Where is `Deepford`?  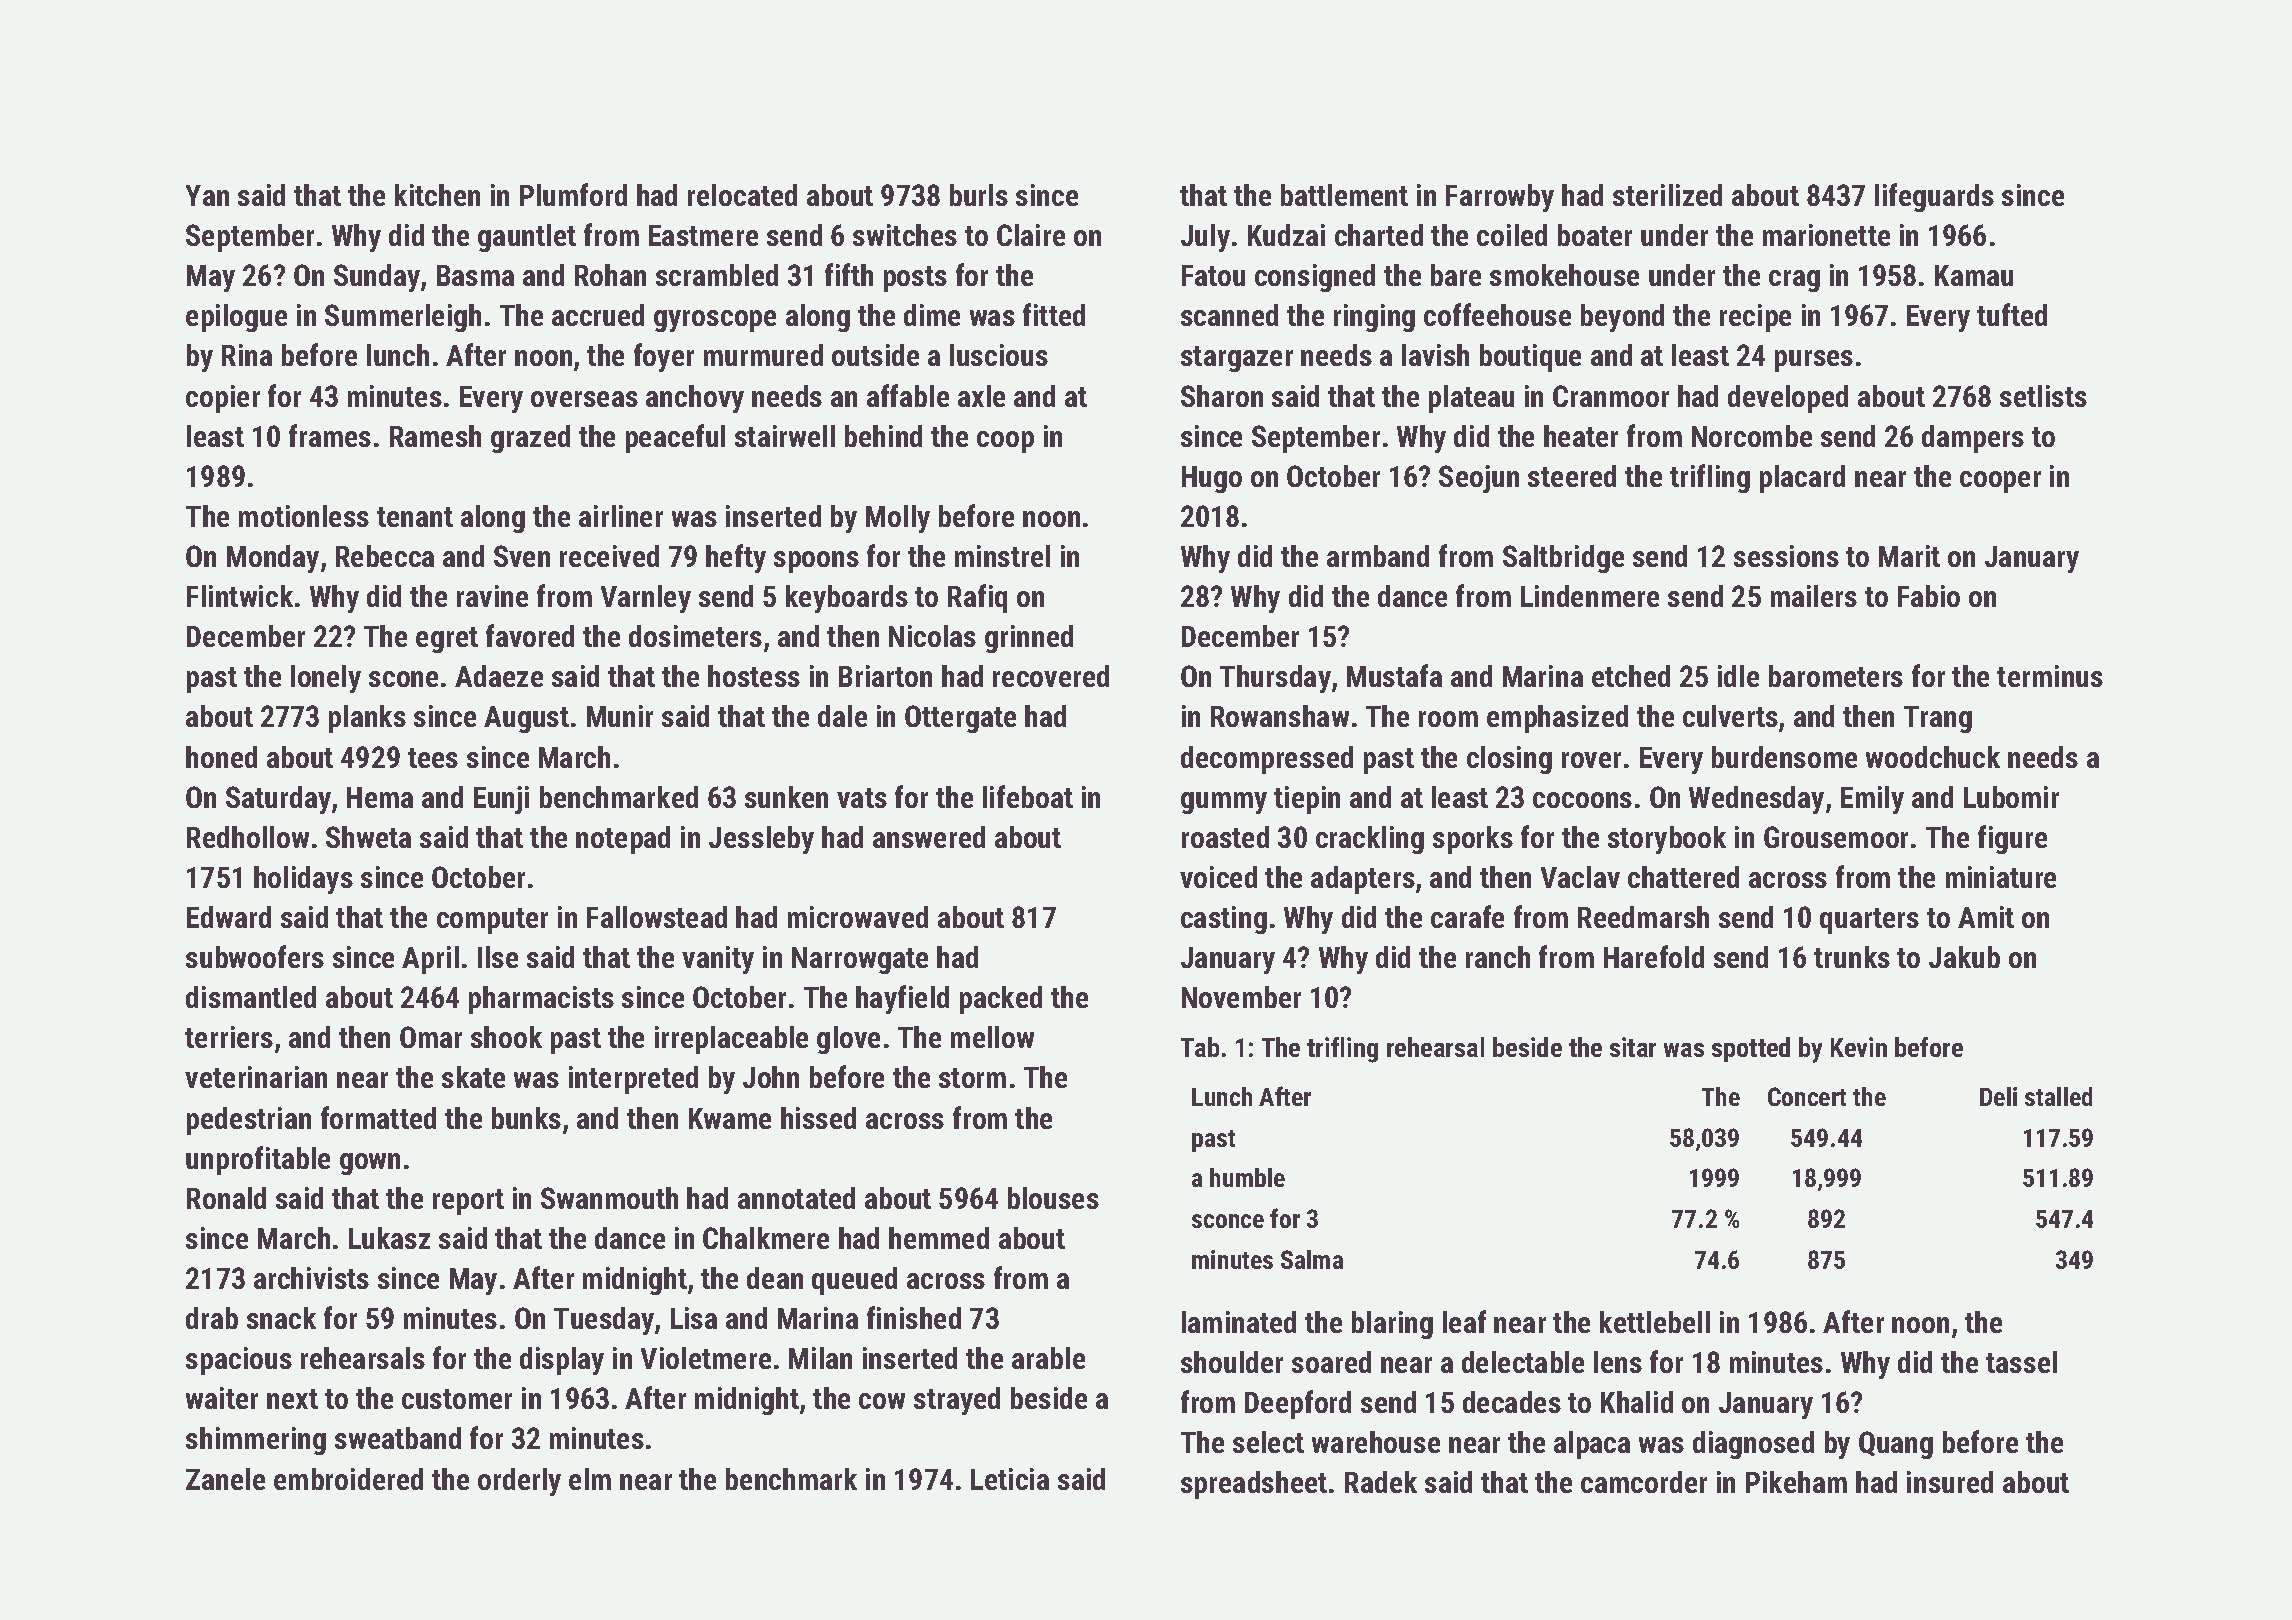
Deepford is located at coordinates (1298, 1404).
